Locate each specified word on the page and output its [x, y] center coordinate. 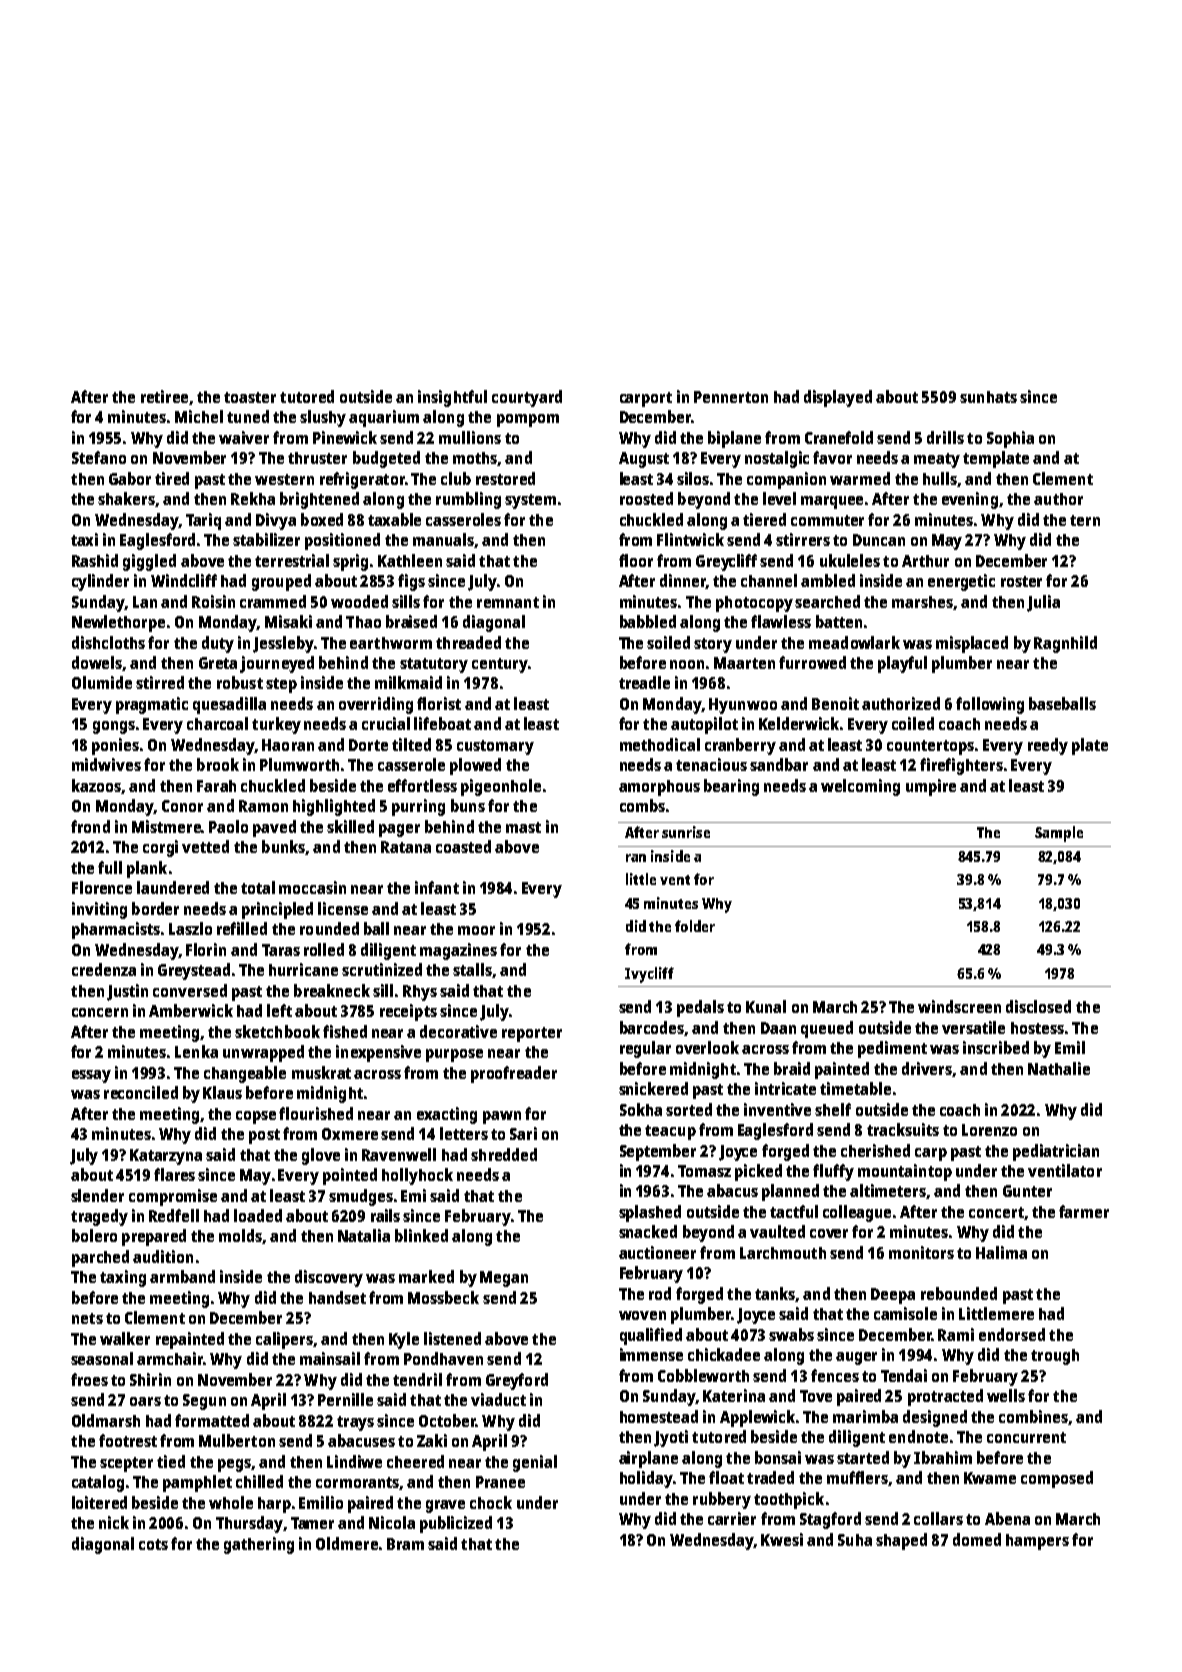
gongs [114, 727]
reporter [532, 1034]
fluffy [833, 1172]
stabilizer [266, 539]
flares [174, 1174]
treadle [644, 682]
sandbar [779, 764]
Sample [1059, 834]
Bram [405, 1544]
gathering [259, 1545]
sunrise [686, 832]
